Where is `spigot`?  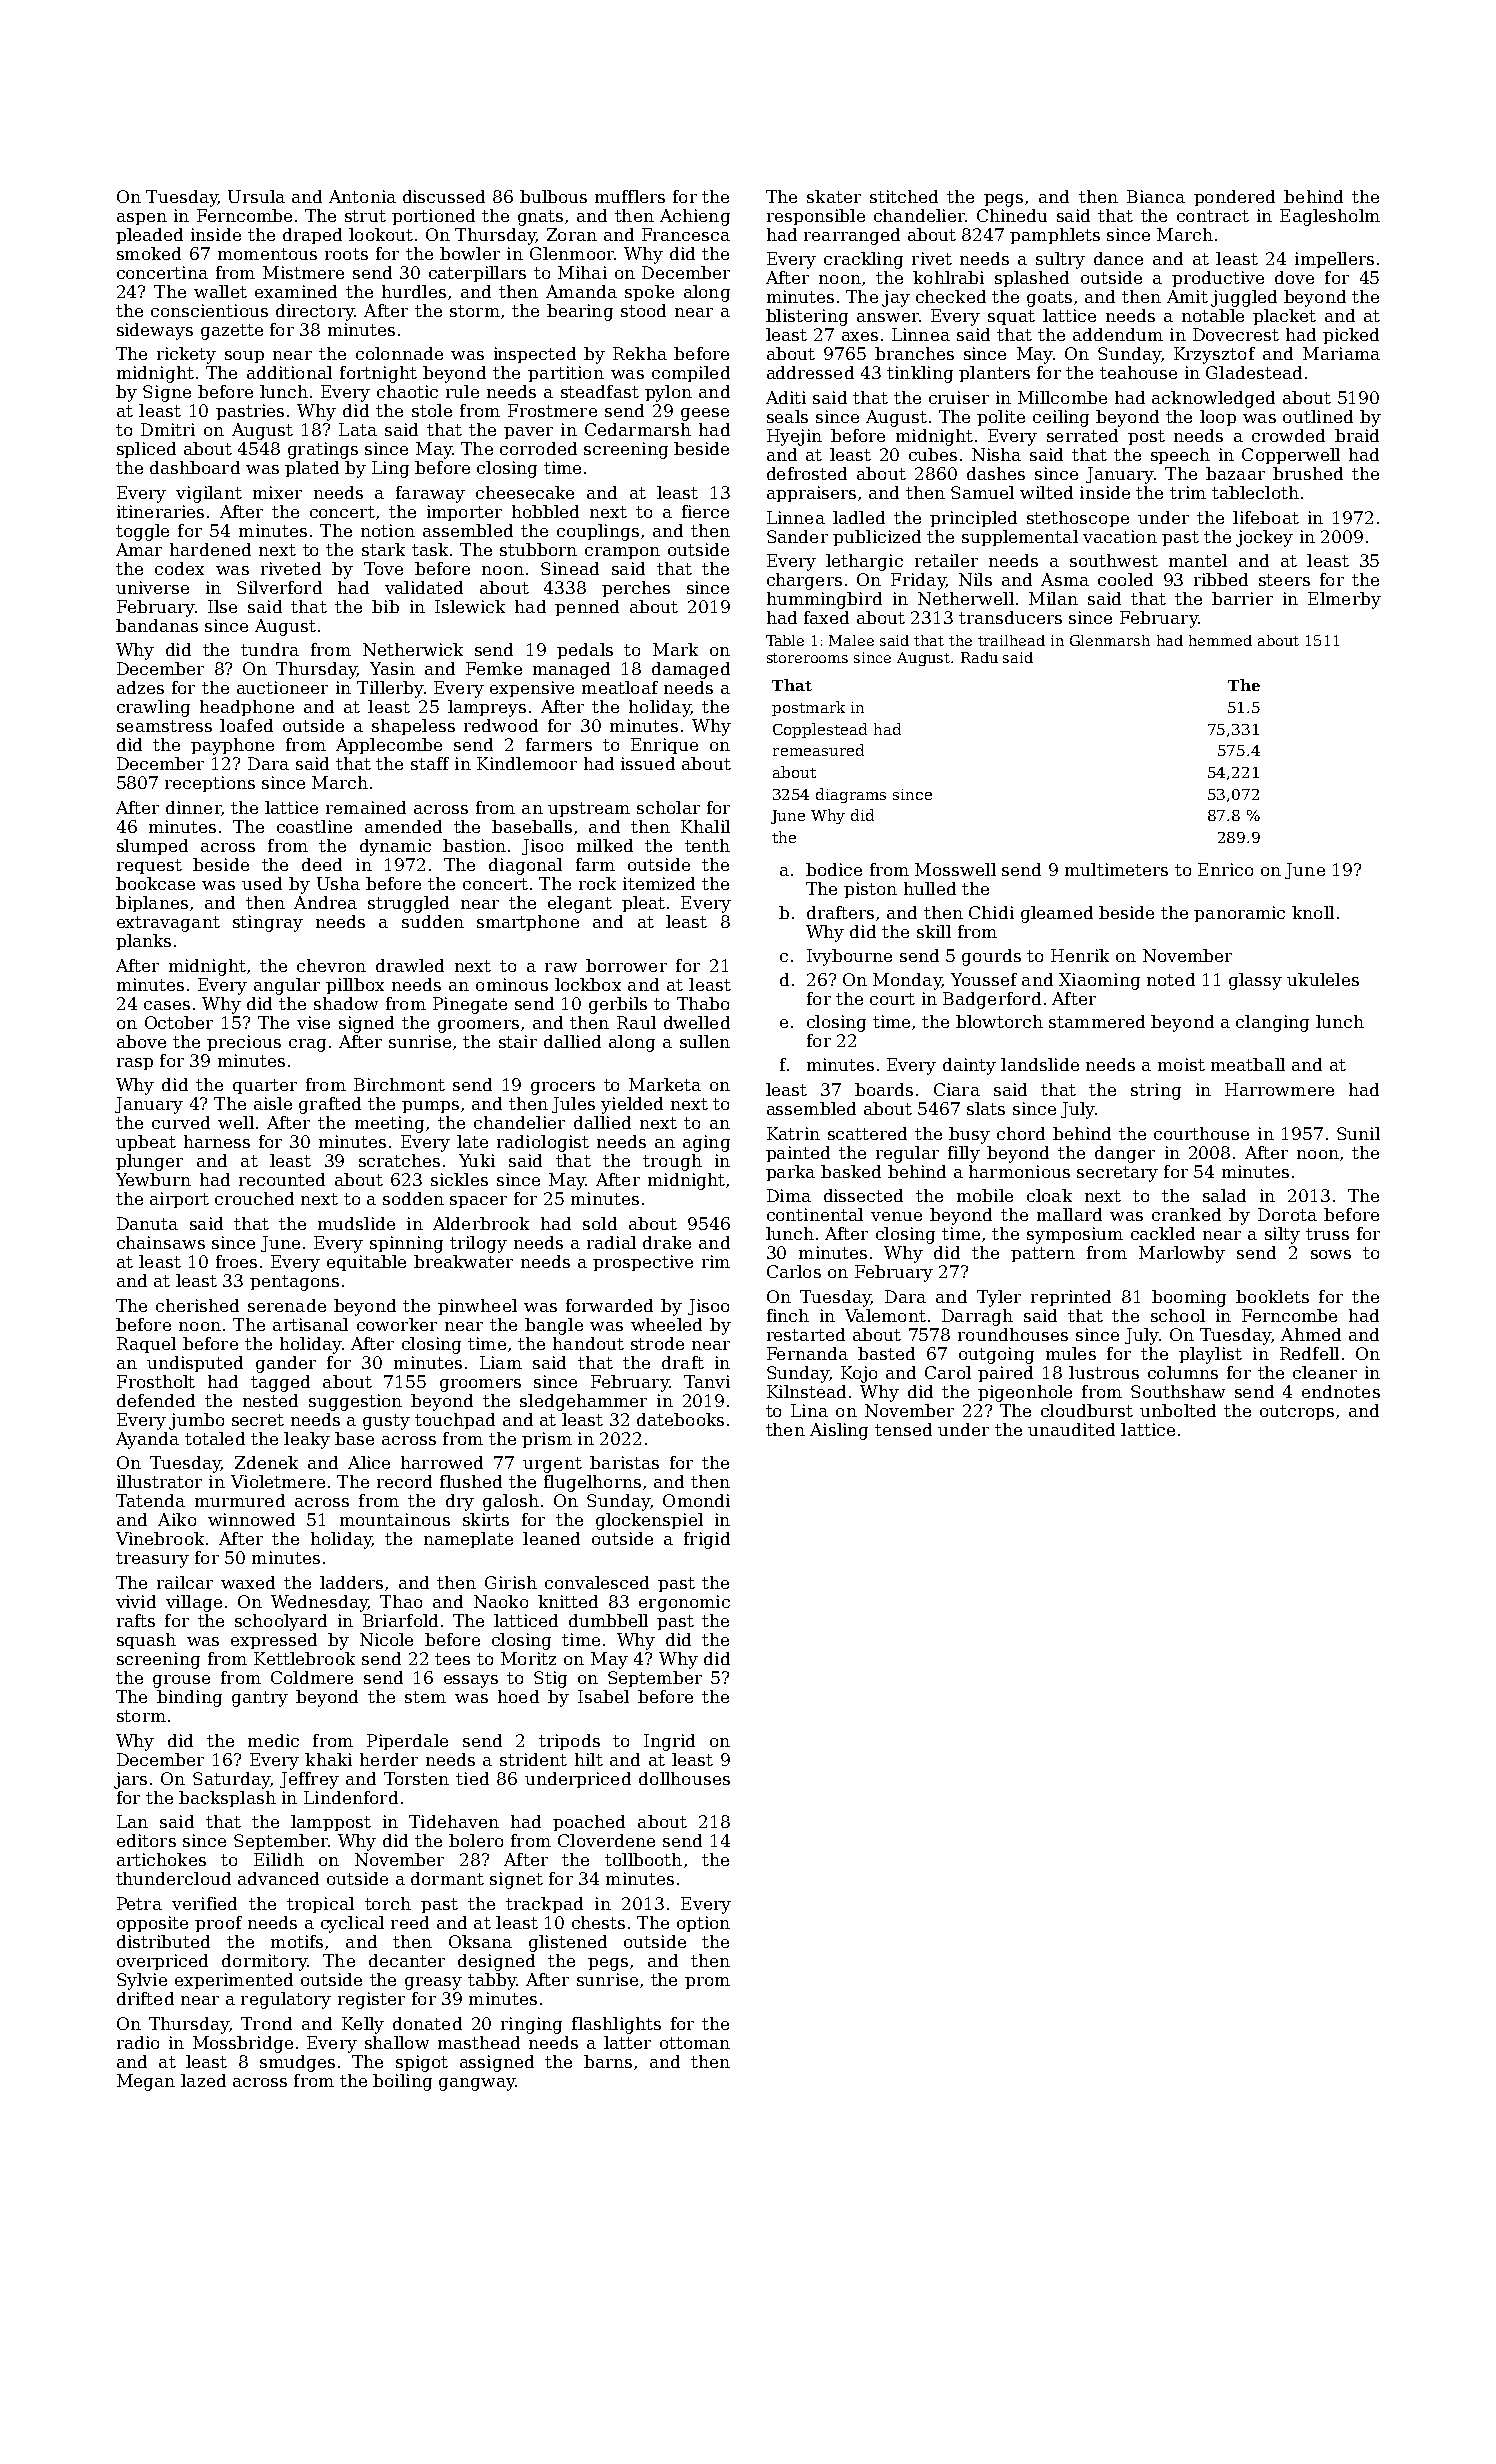
spigot is located at coordinates (422, 2063).
